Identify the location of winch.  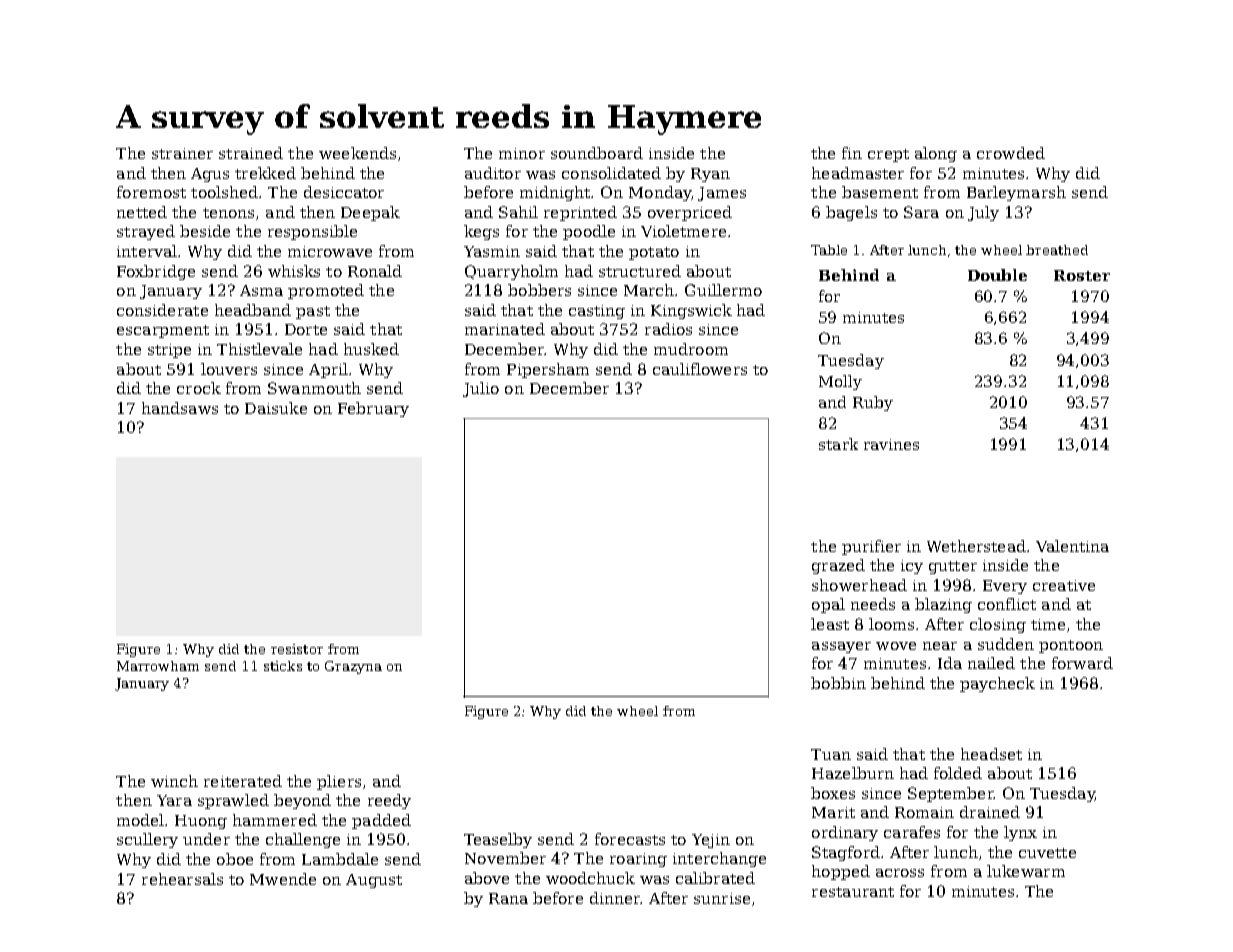
(174, 781).
